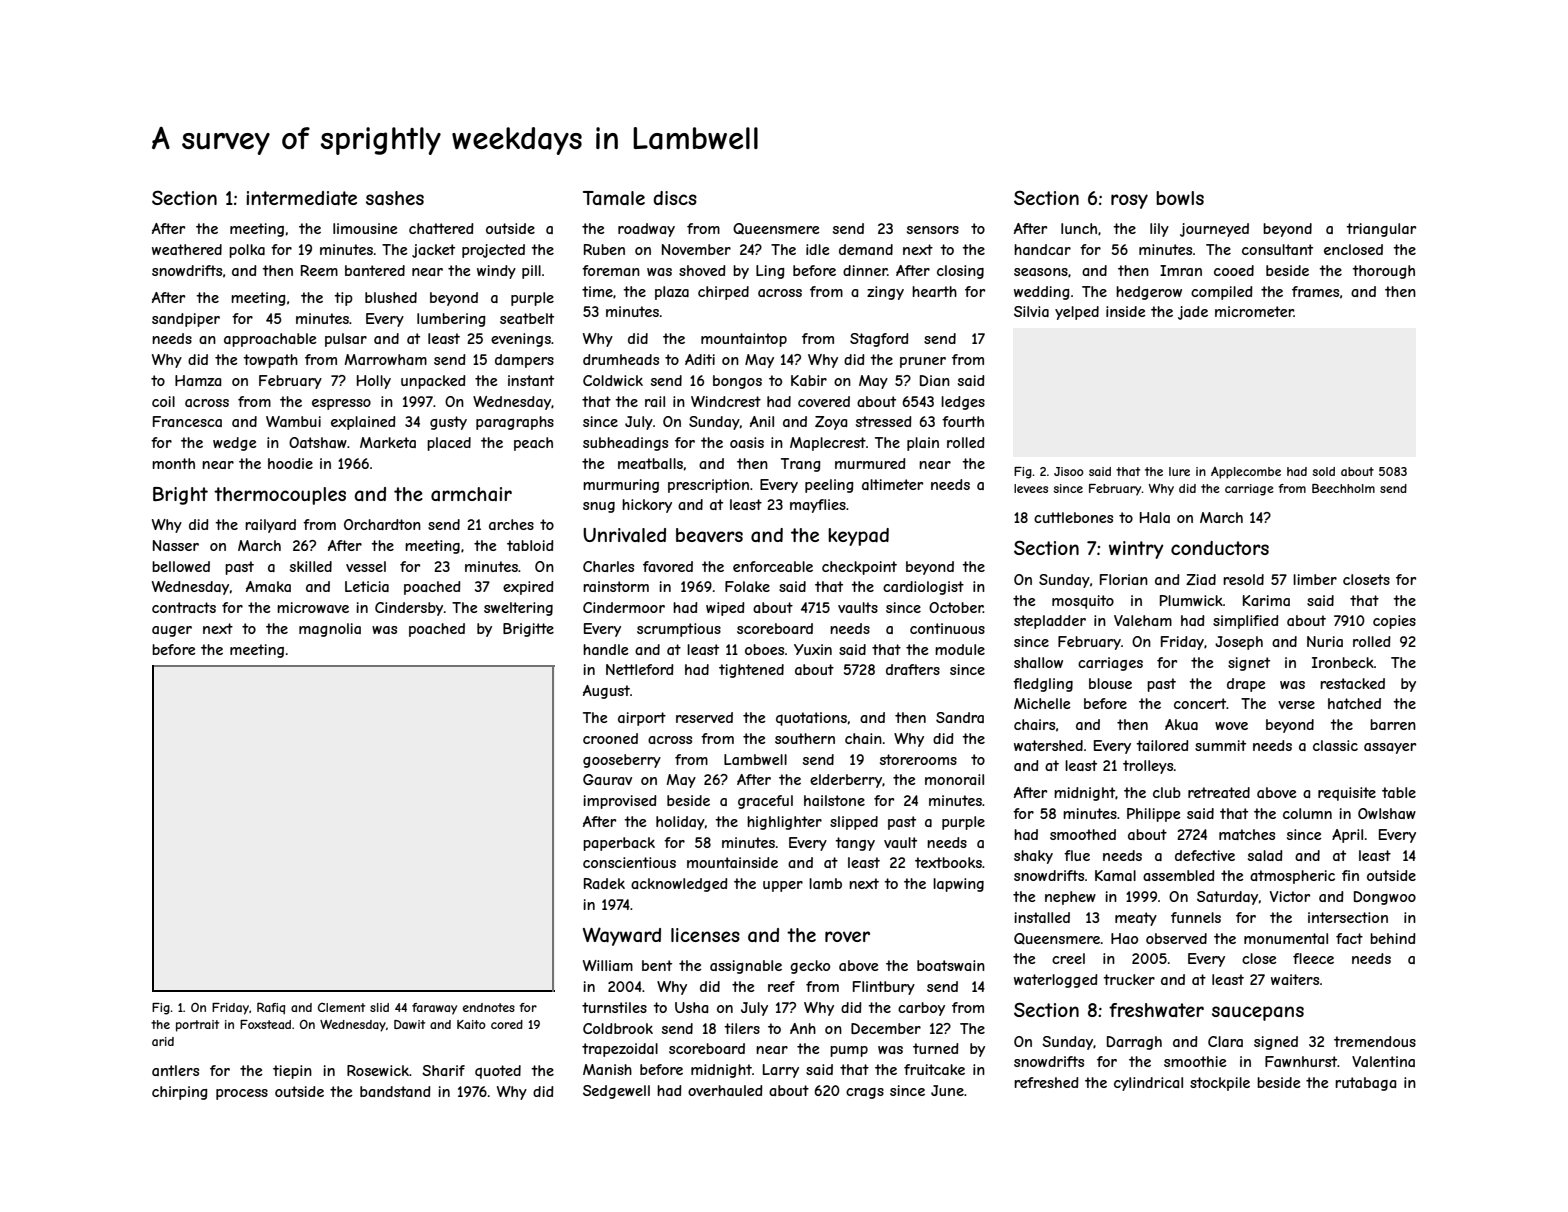 Image resolution: width=1568 pixels, height=1212 pixels. Describe the element at coordinates (1070, 898) in the page. I see `nephew` at that location.
